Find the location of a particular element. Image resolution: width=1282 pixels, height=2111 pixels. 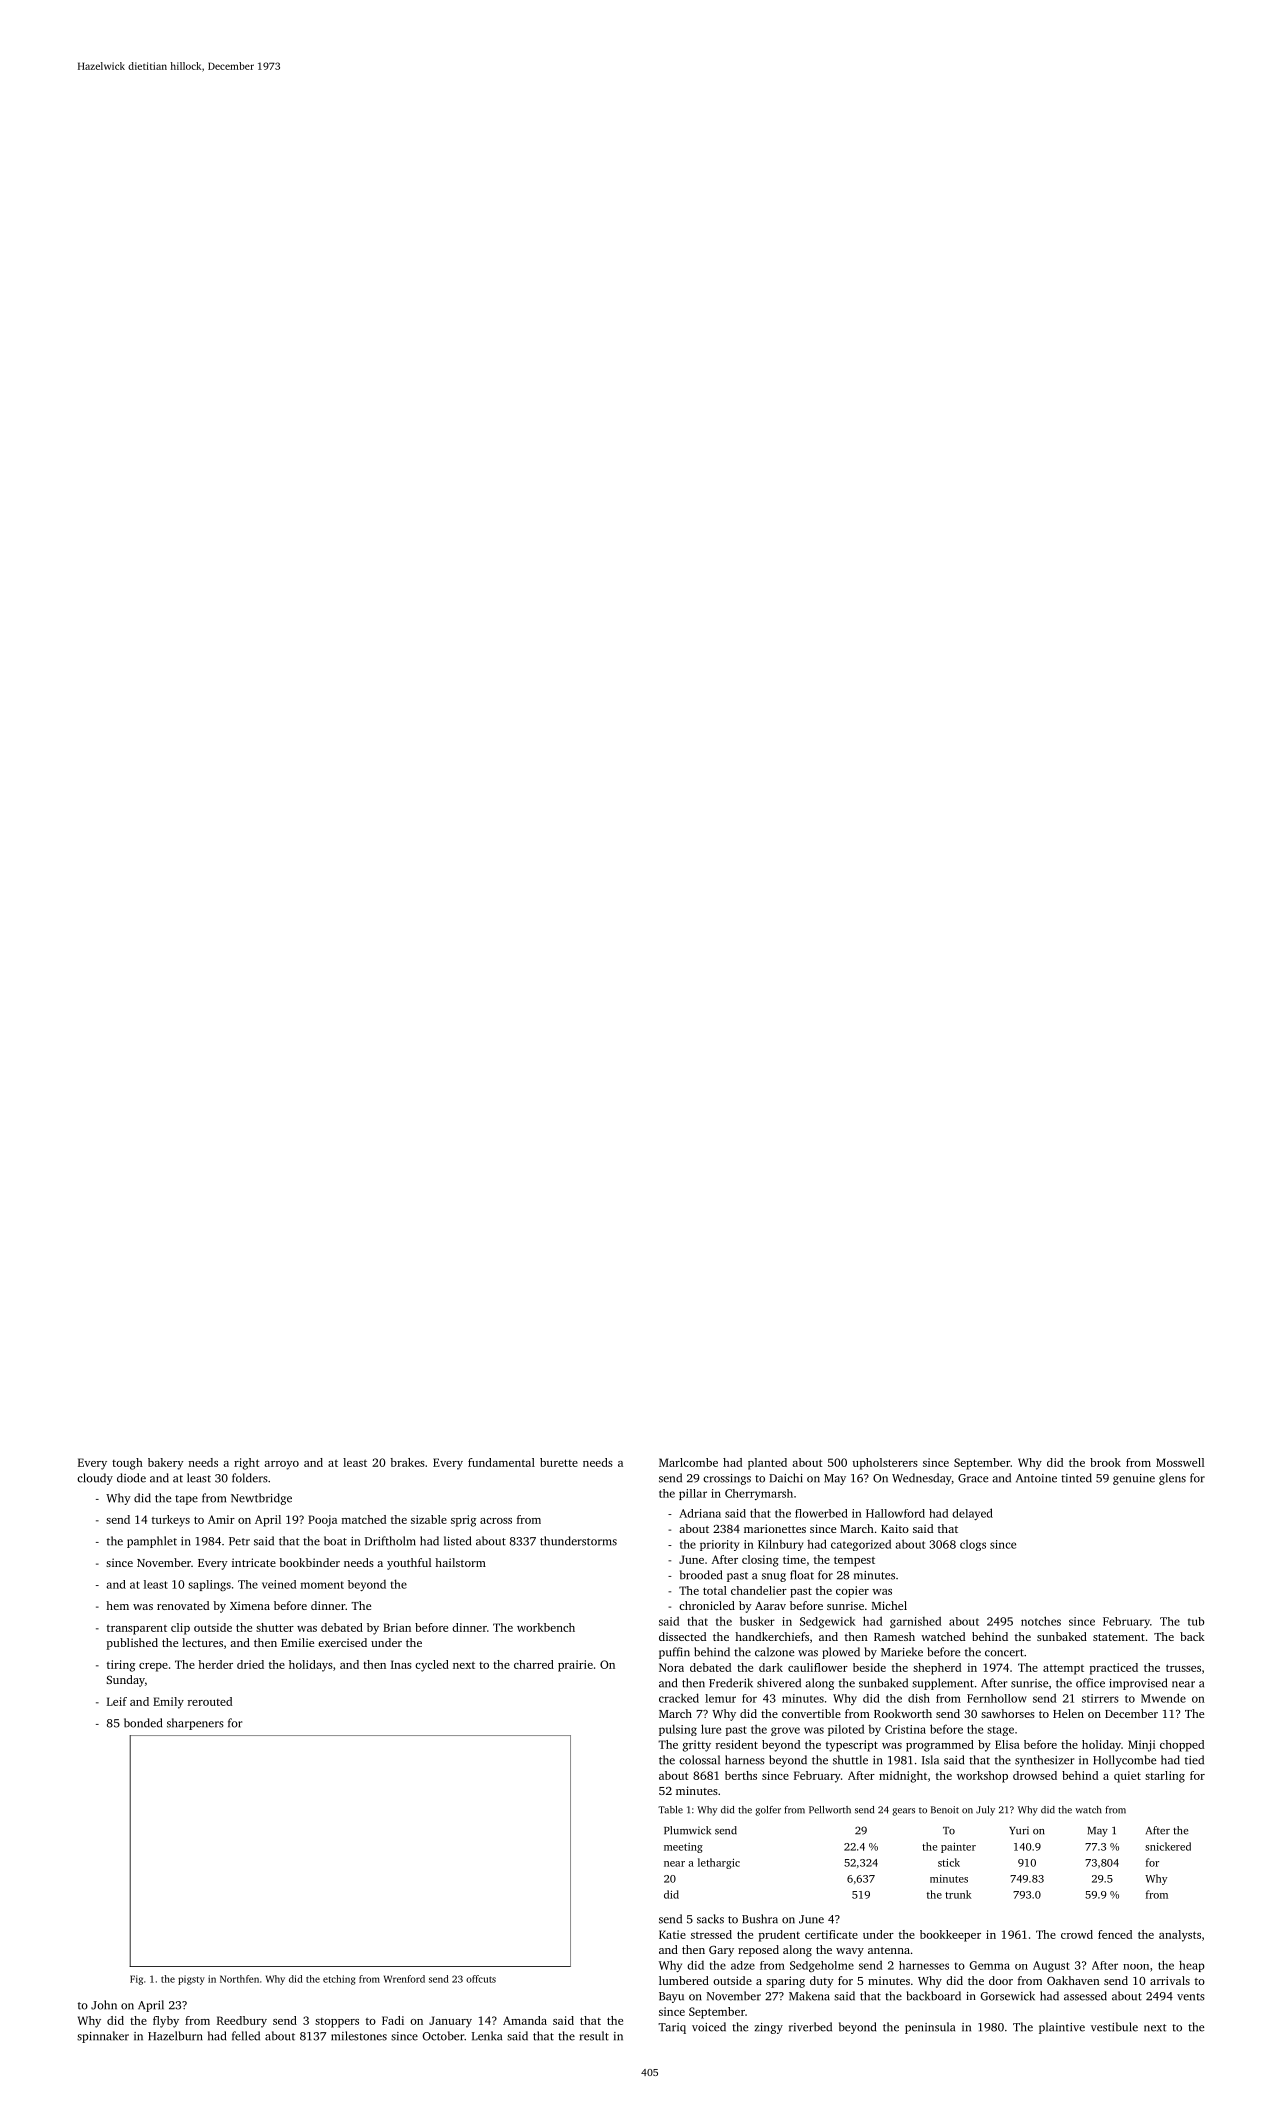

charred is located at coordinates (534, 1664).
